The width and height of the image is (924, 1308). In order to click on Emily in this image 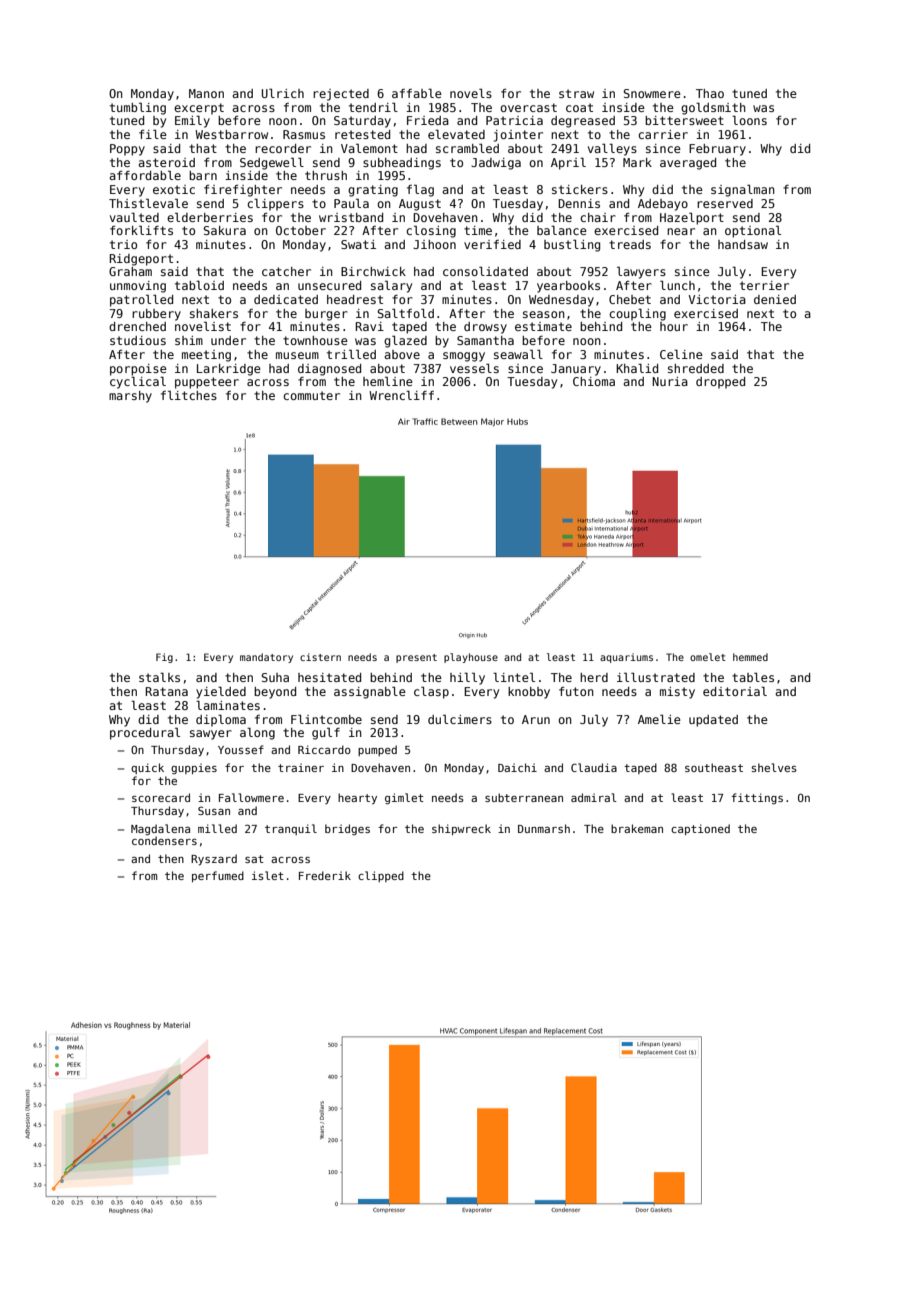, I will do `click(192, 122)`.
